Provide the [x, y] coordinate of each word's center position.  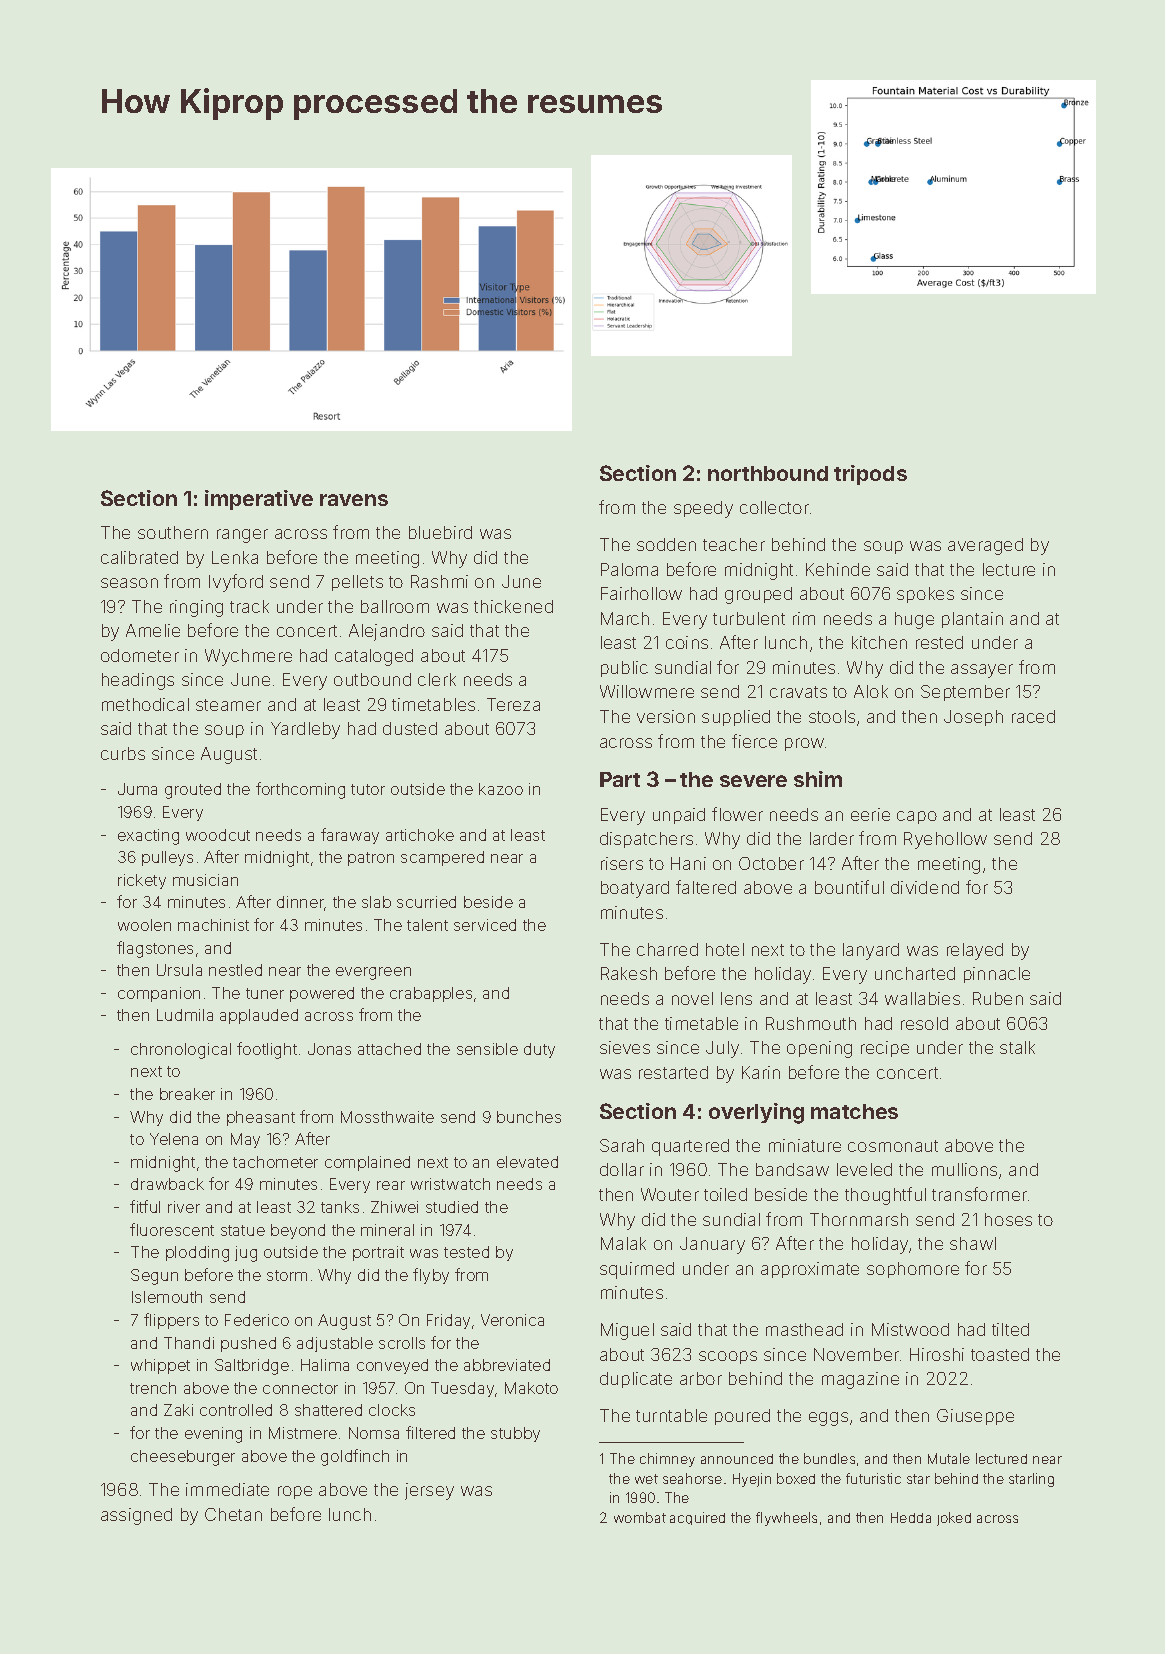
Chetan [233, 1514]
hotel [725, 949]
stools [832, 716]
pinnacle [997, 975]
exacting [148, 837]
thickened [513, 606]
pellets [357, 583]
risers [622, 863]
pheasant [261, 1118]
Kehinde [838, 569]
